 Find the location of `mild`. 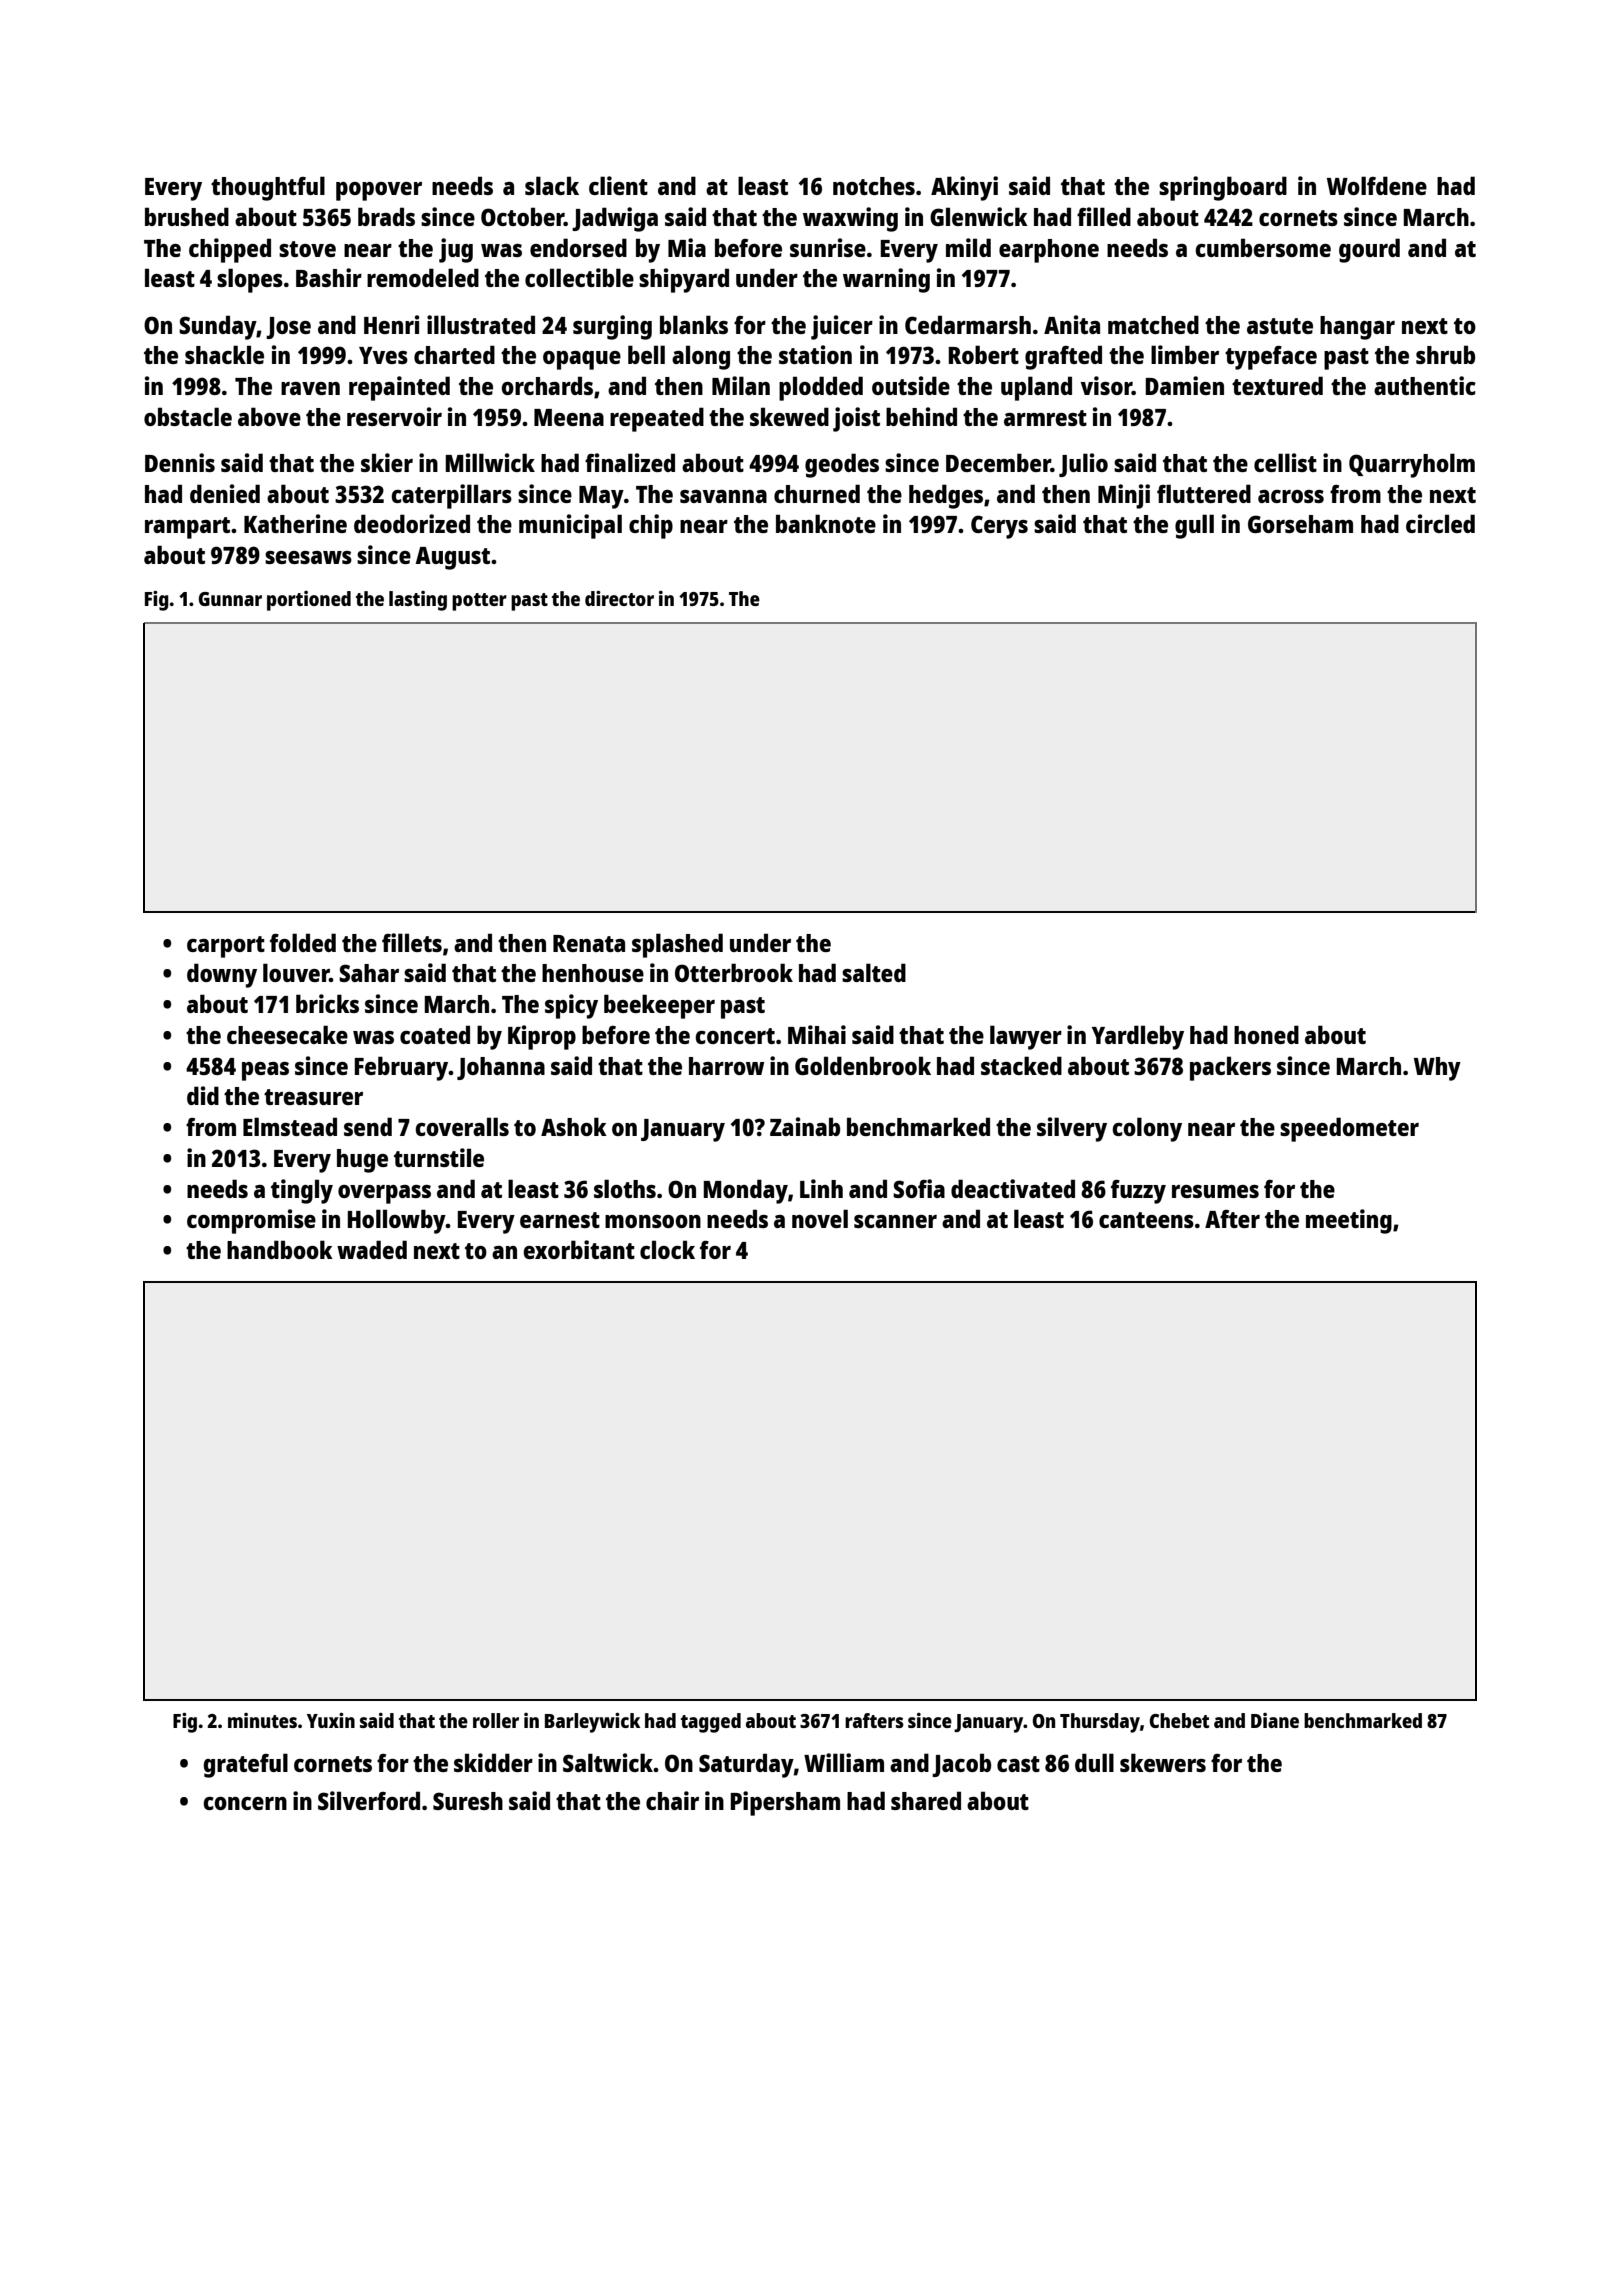

mild is located at coordinates (968, 247).
